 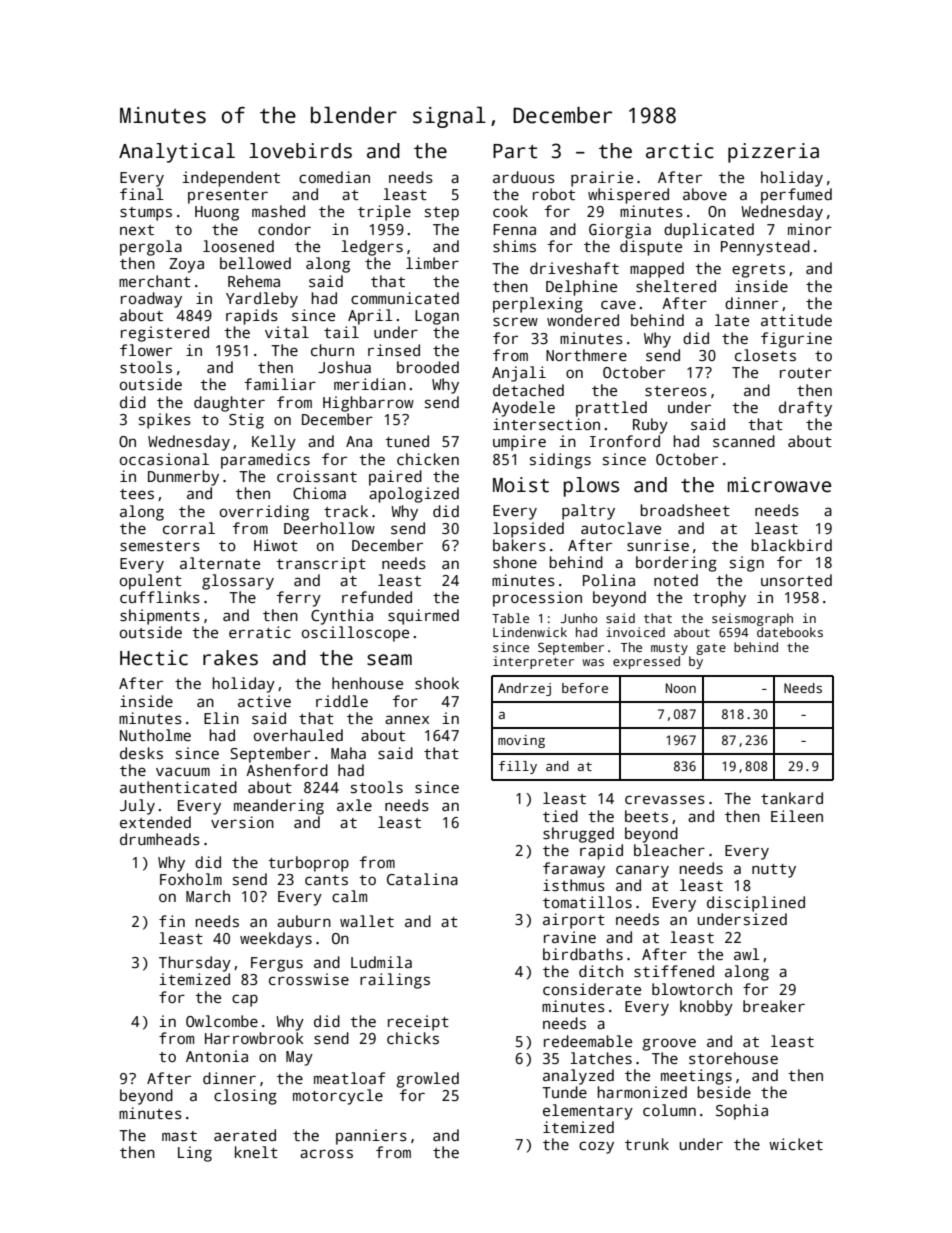 What do you see at coordinates (308, 864) in the screenshot?
I see `turboprop` at bounding box center [308, 864].
